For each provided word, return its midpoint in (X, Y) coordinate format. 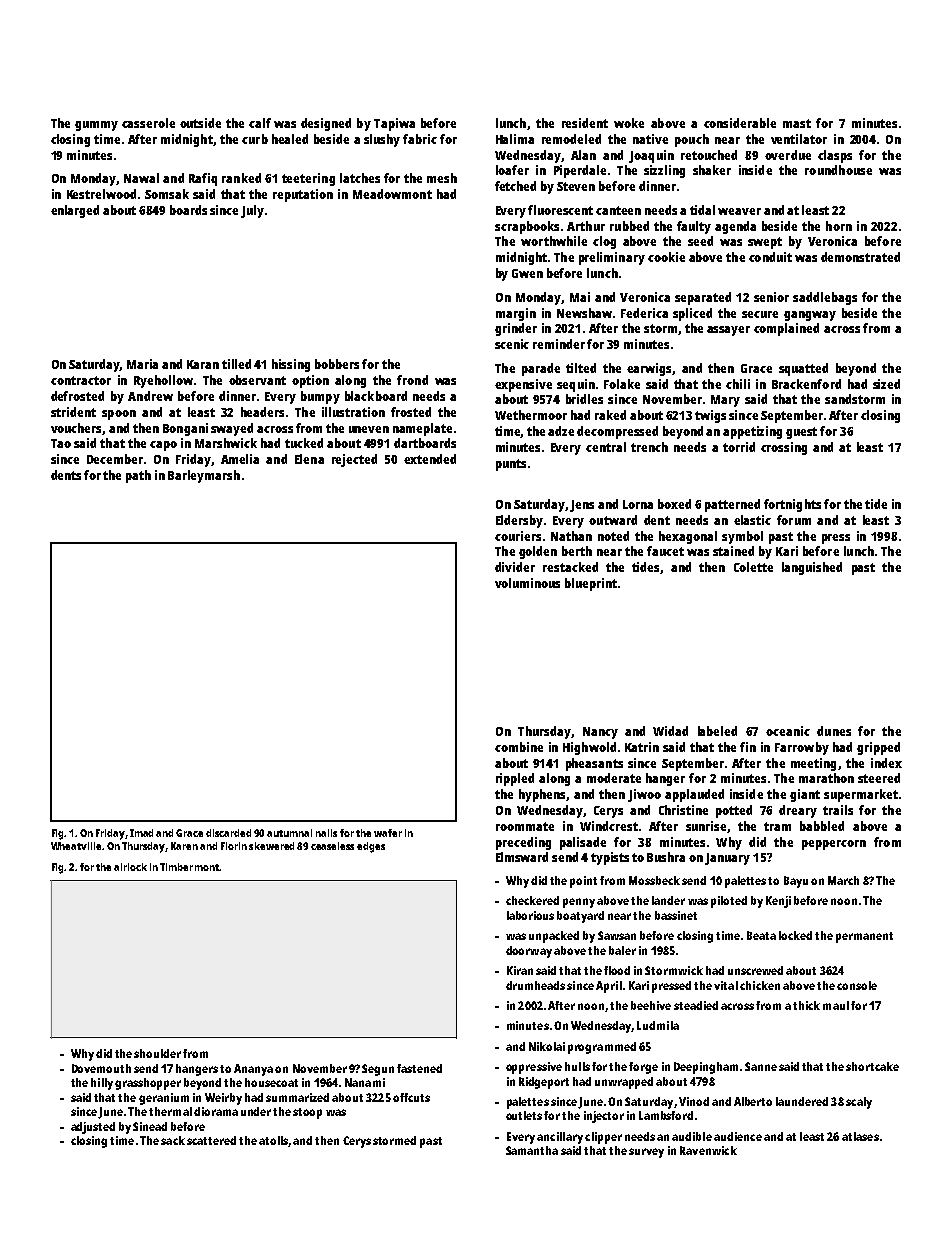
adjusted (93, 1128)
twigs (710, 416)
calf (260, 123)
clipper (603, 1138)
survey (646, 1153)
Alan (583, 155)
